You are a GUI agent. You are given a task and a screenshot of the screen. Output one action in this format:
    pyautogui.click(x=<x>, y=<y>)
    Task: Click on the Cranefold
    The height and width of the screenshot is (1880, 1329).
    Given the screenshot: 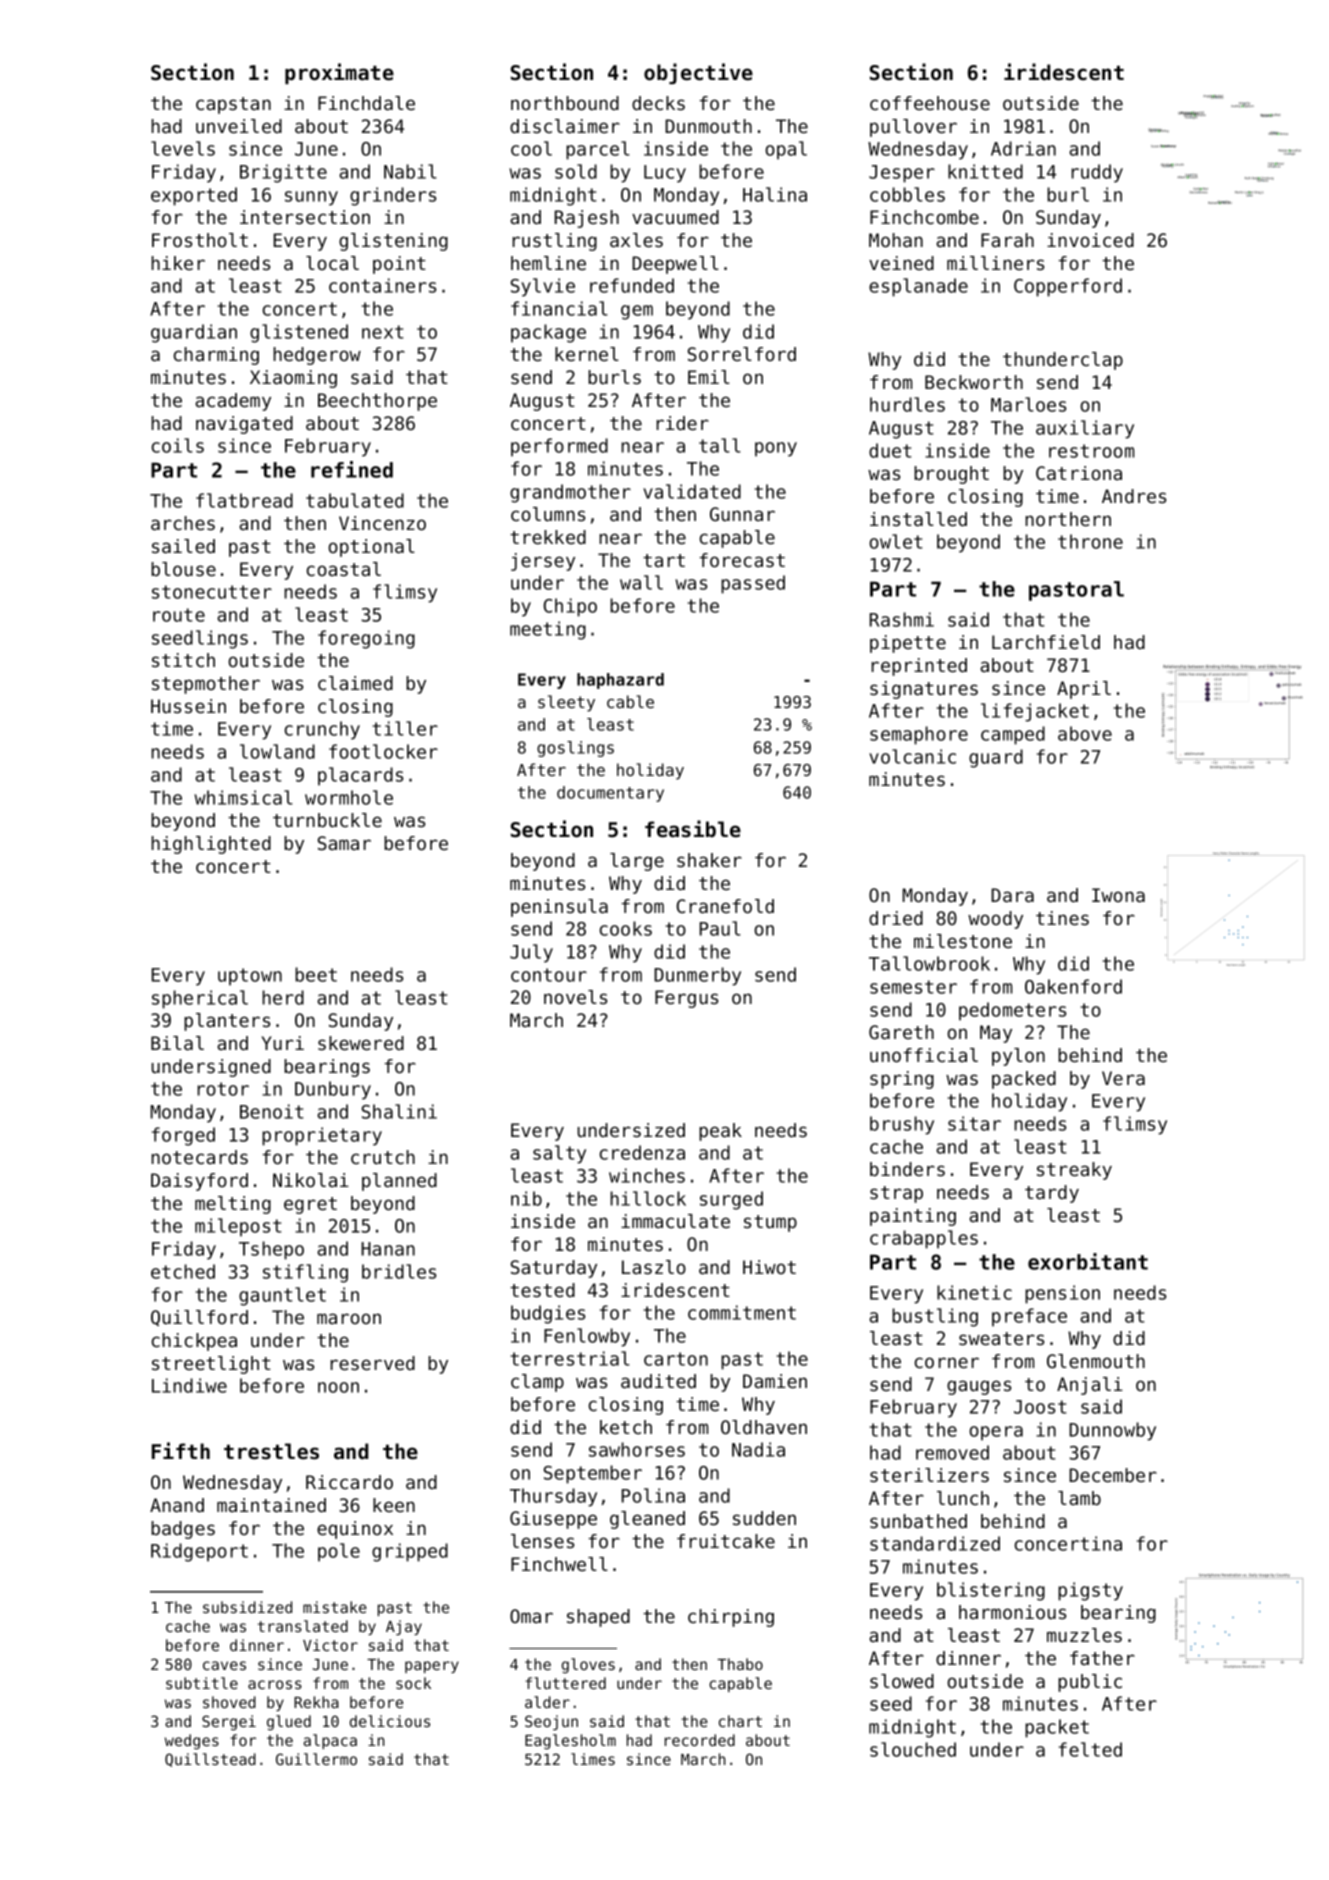 What is the action you would take?
    pyautogui.click(x=725, y=906)
